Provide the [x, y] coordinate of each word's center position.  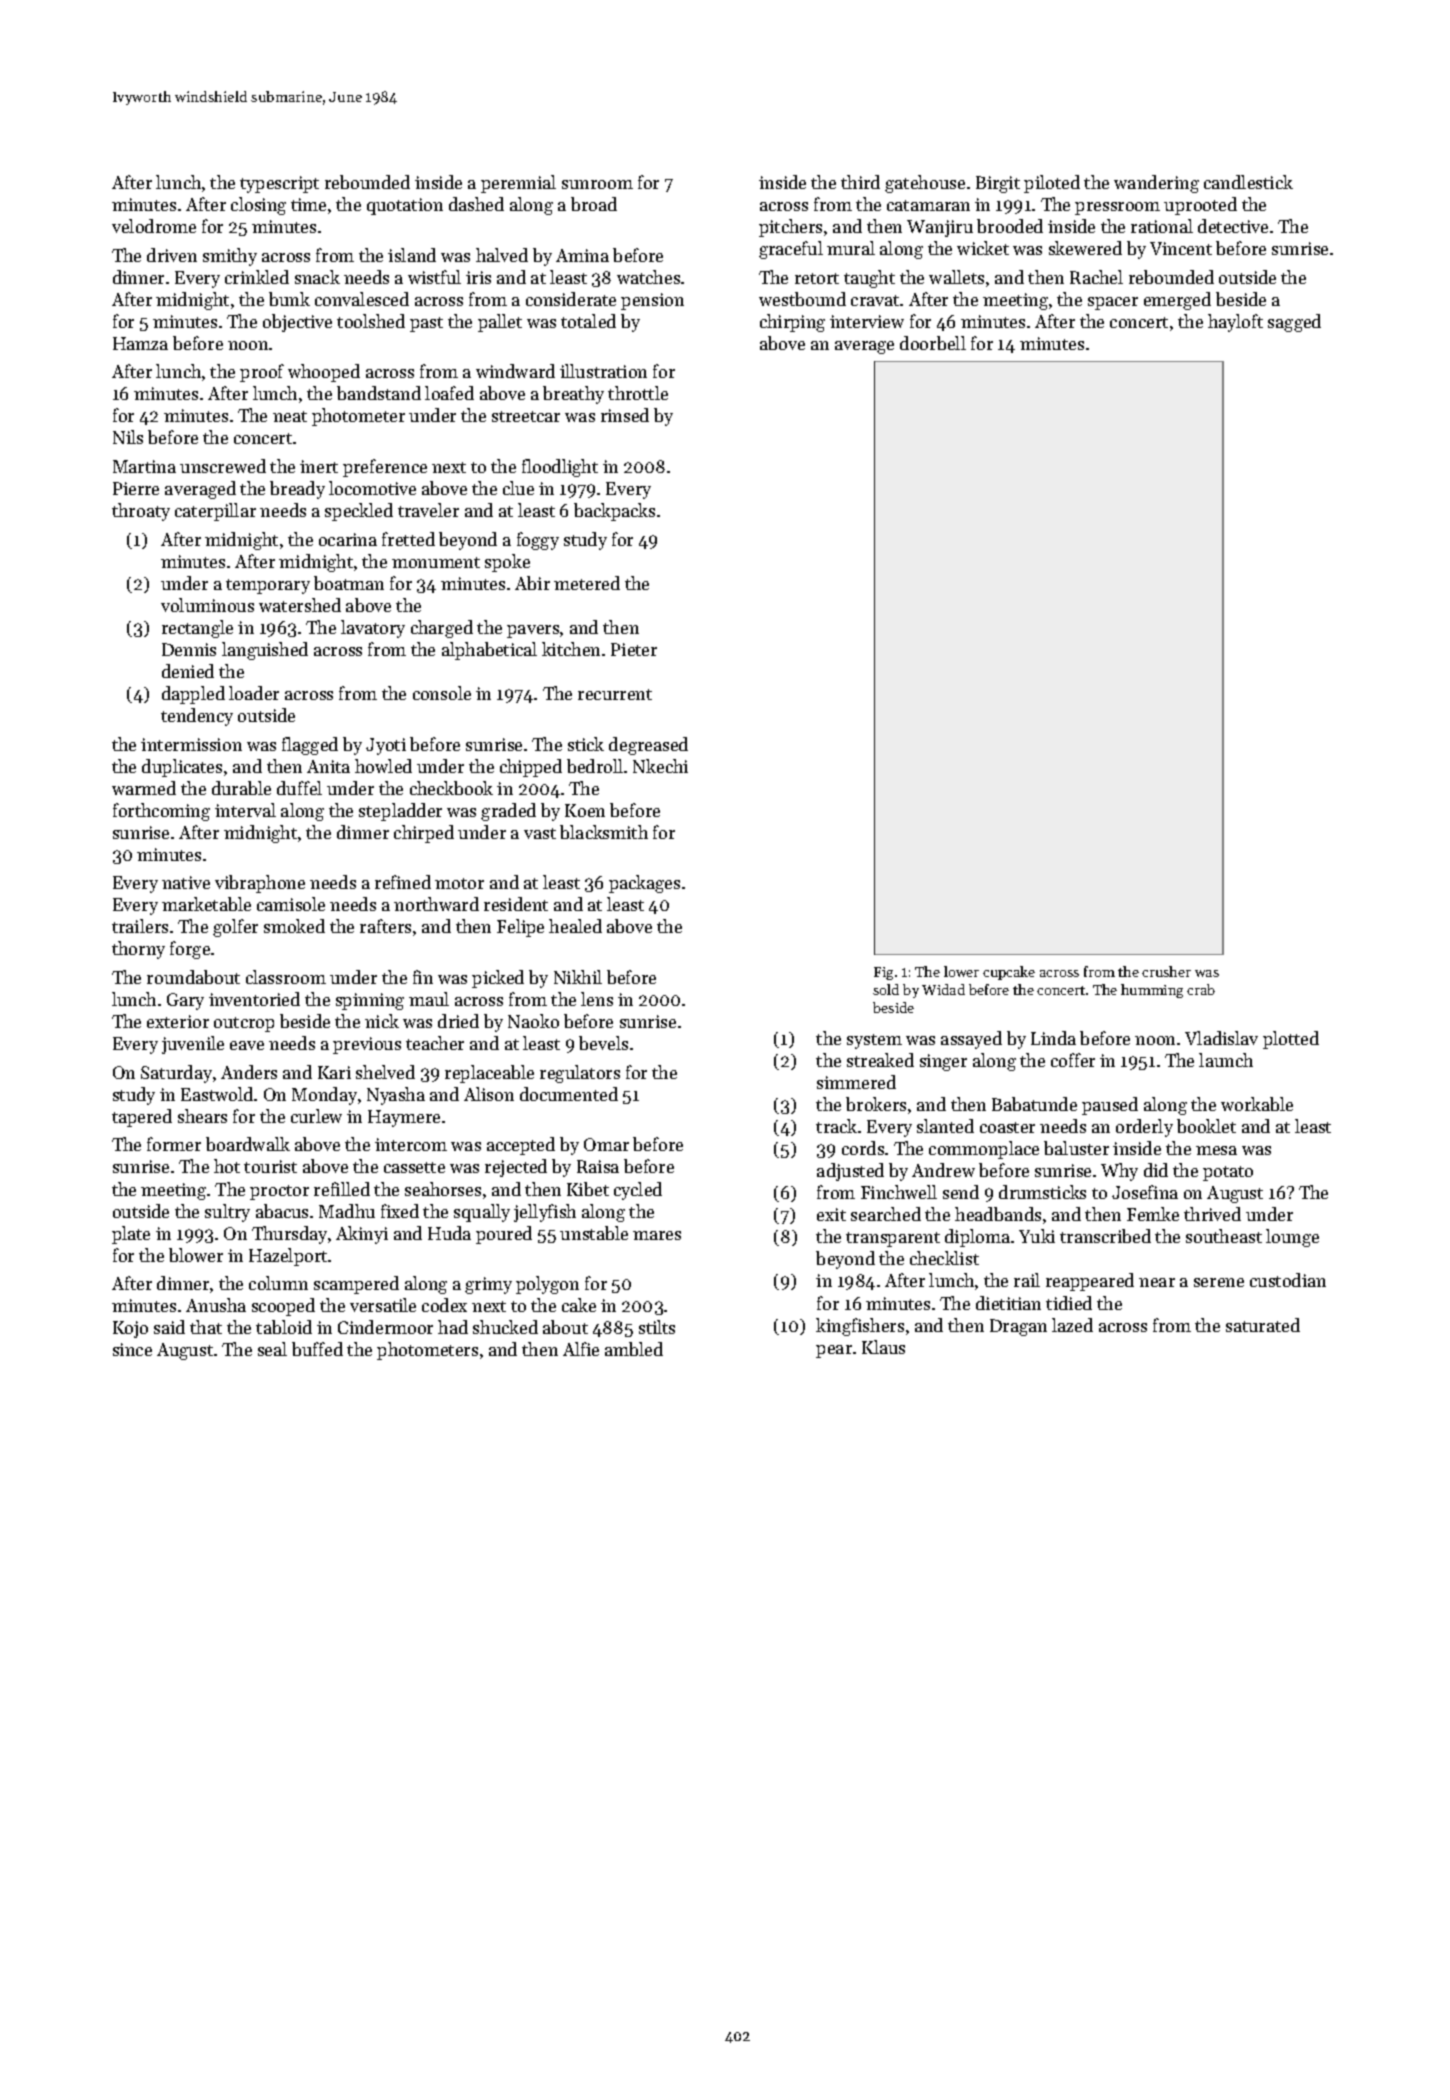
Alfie [581, 1349]
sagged [1294, 323]
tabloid [284, 1327]
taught [869, 279]
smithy [230, 257]
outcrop [244, 1024]
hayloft [1235, 323]
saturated [1263, 1325]
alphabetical [489, 651]
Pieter [634, 649]
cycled [638, 1191]
